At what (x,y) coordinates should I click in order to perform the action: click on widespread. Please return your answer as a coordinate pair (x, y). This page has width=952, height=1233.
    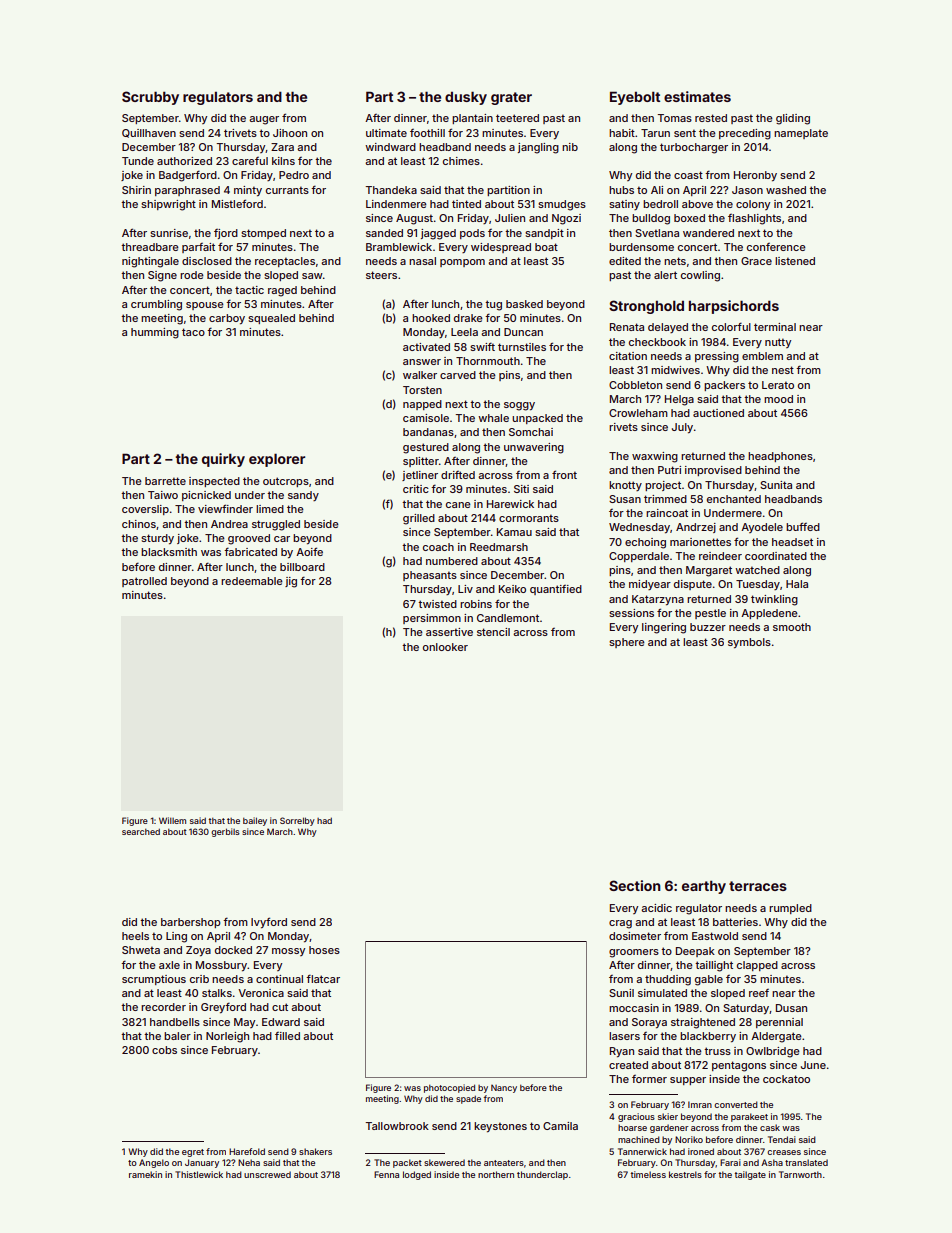
    Looking at the image, I should click on (501, 248).
